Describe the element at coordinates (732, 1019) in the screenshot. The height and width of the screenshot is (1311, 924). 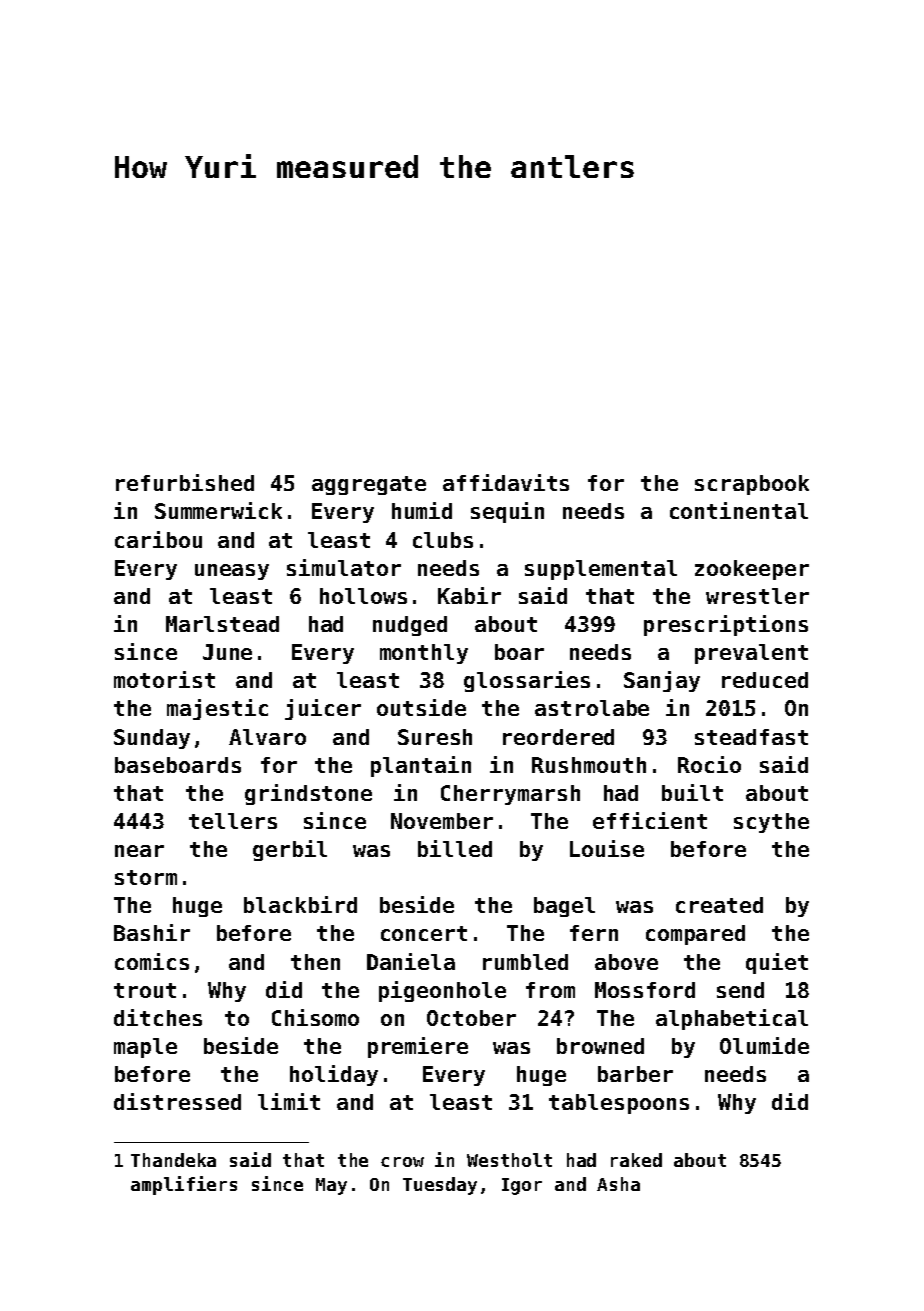
I see `alphabetical` at that location.
